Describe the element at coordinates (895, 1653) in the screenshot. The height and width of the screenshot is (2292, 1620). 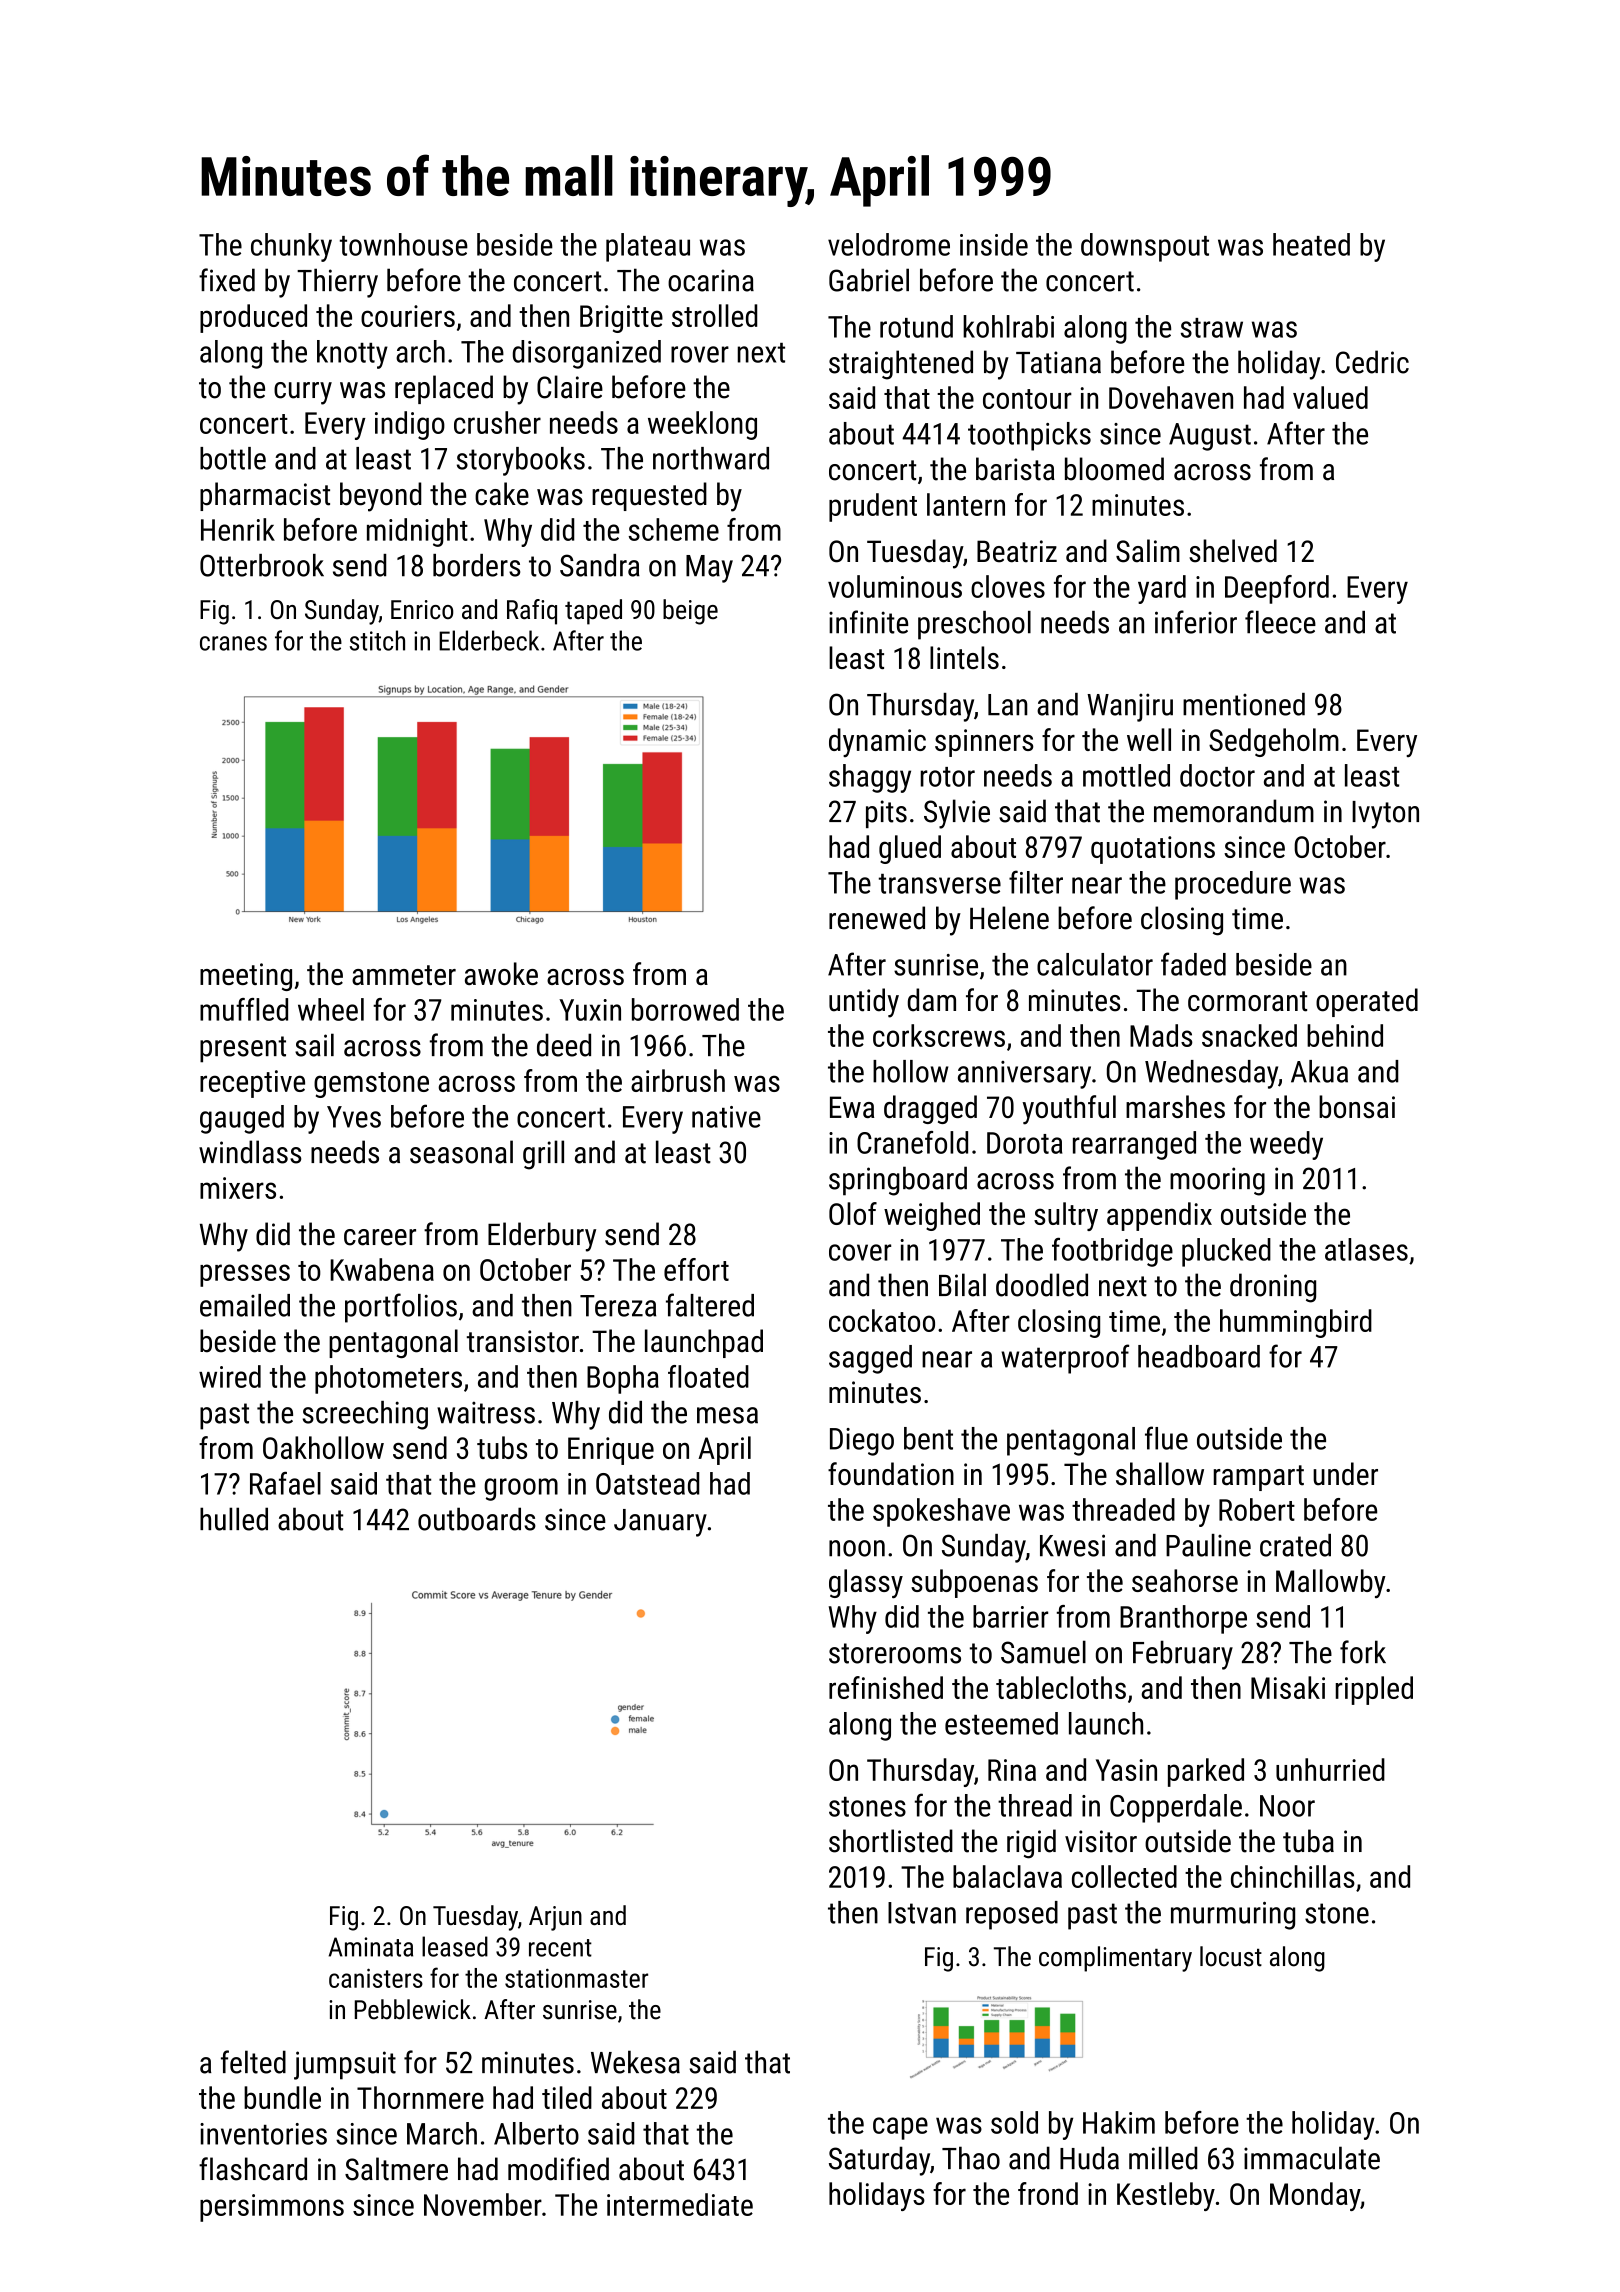
I see `storerooms` at that location.
